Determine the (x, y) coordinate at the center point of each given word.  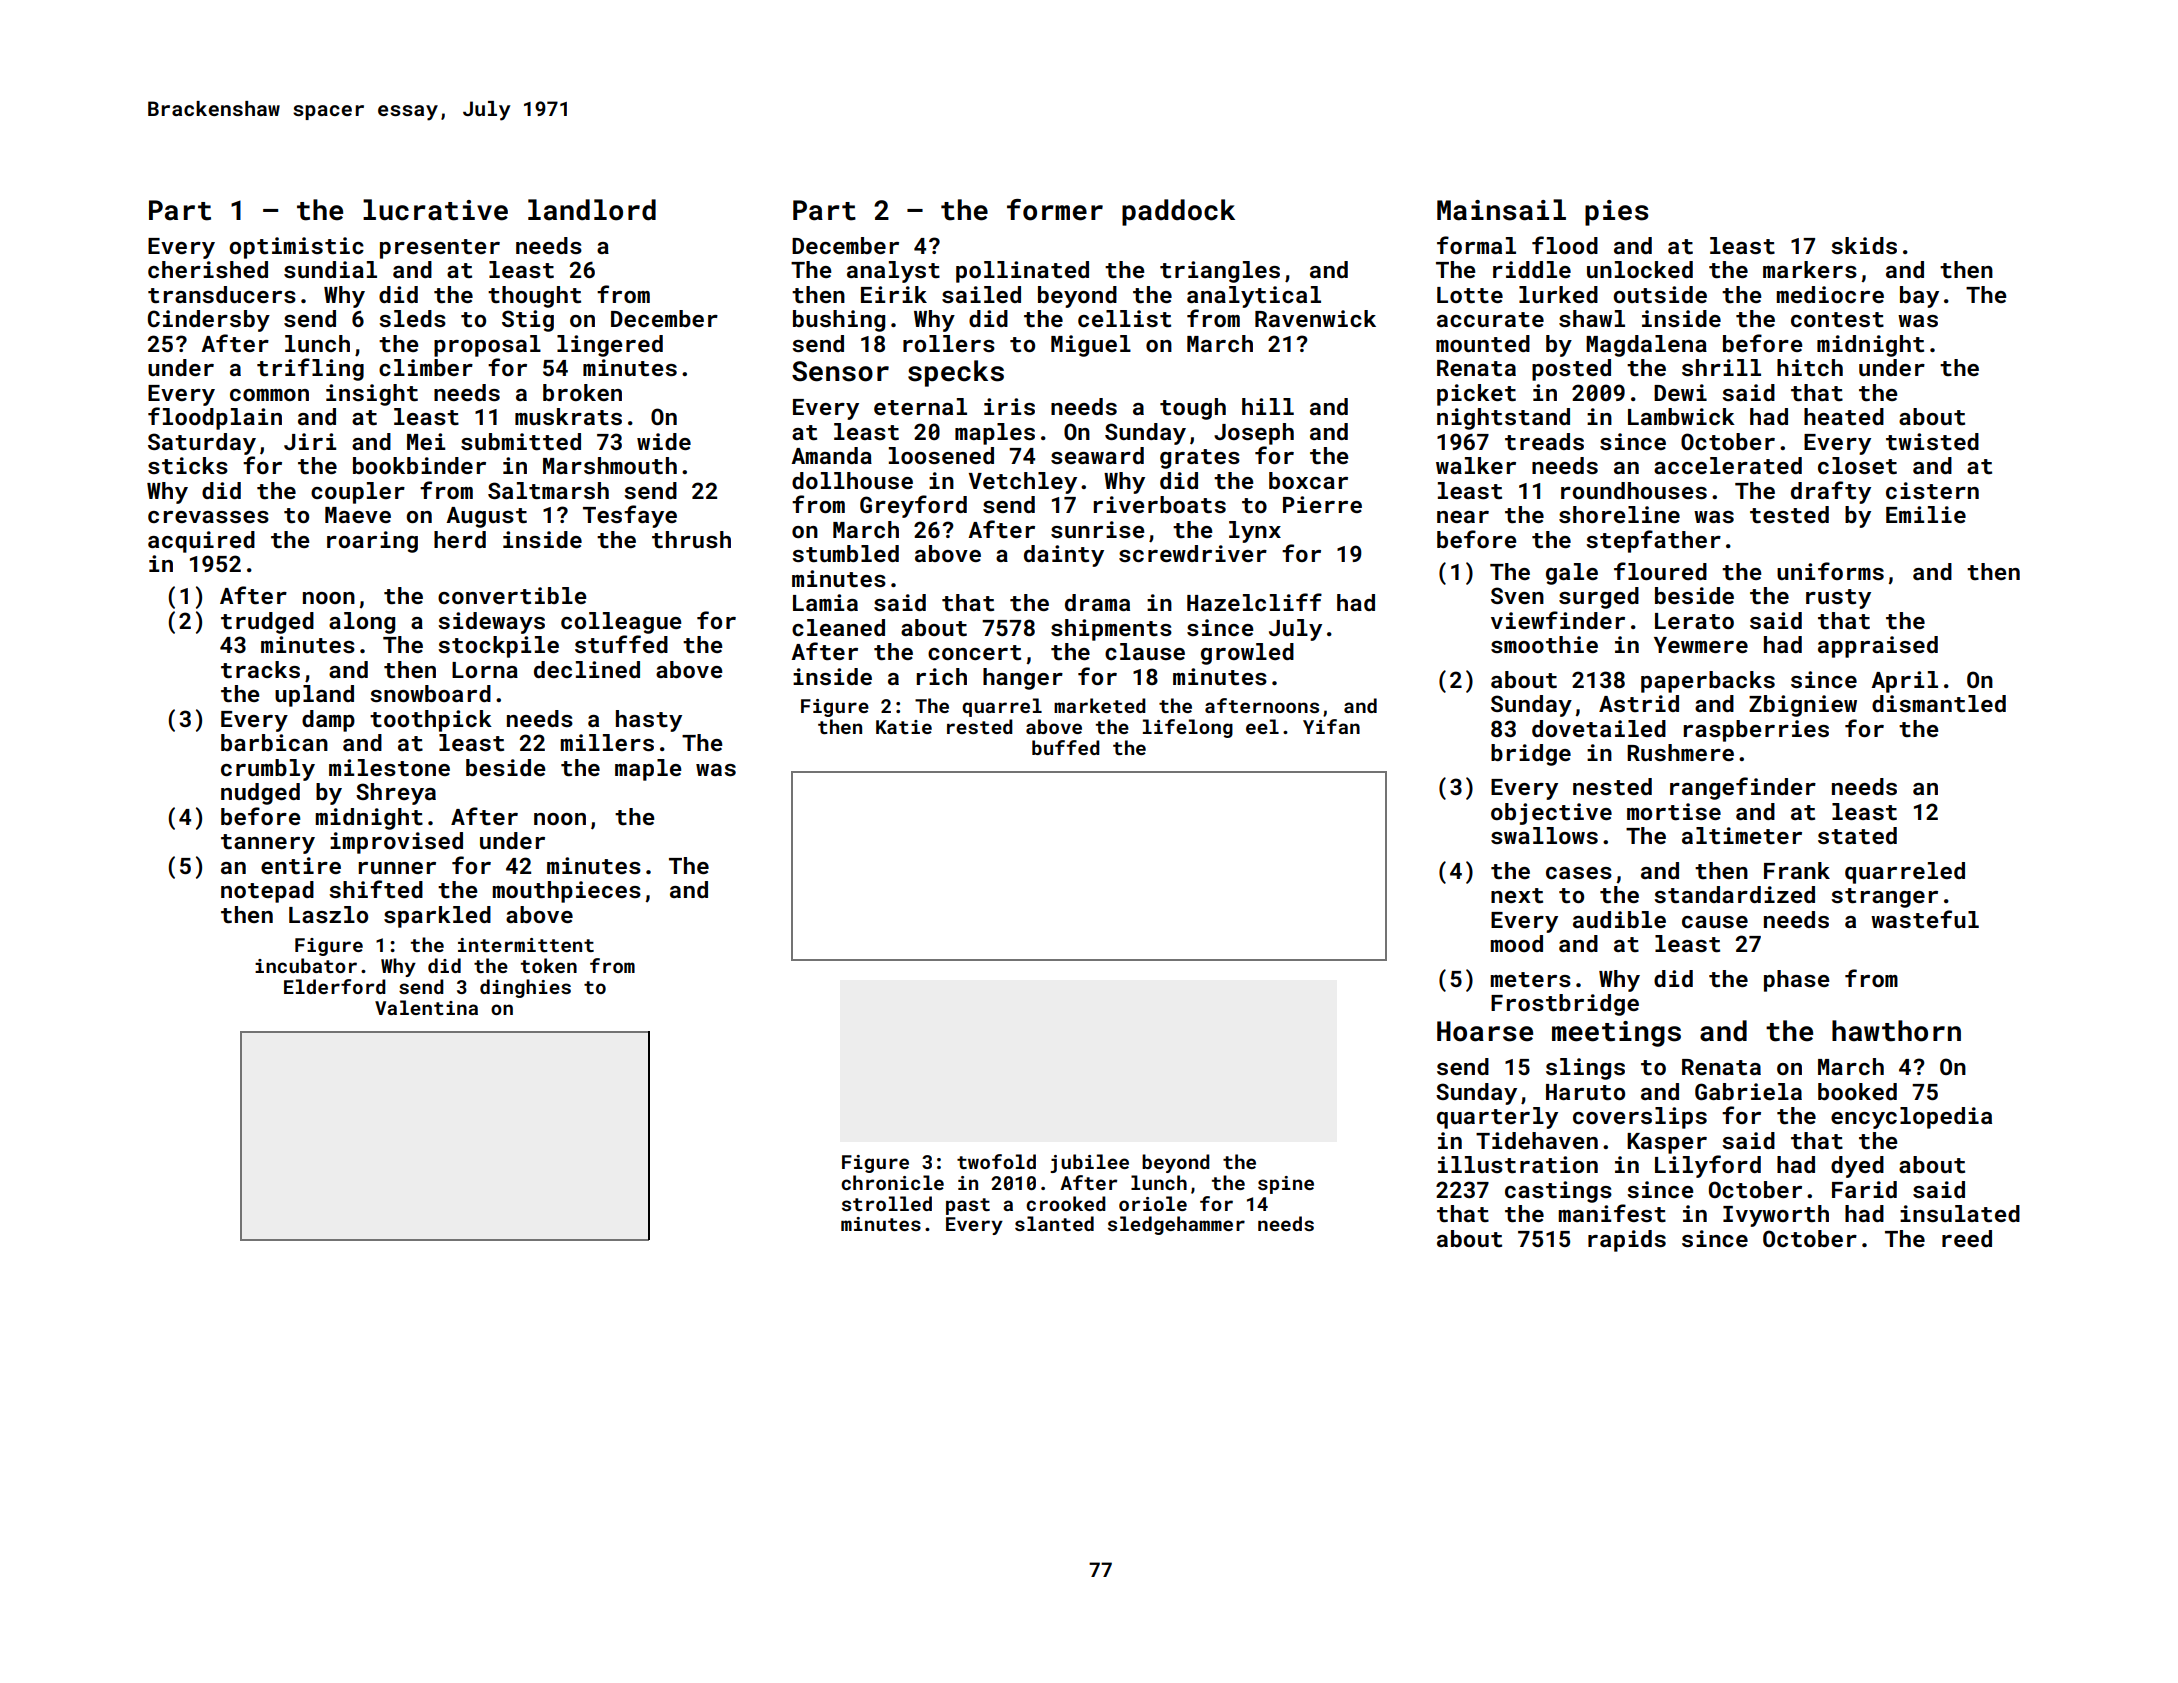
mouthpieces (566, 892)
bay (1919, 297)
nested (1612, 786)
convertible (512, 595)
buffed (1066, 747)
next (1517, 895)
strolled (887, 1203)
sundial (330, 269)
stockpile (498, 647)
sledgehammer (1176, 1225)
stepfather (1653, 541)
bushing (839, 321)
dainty (1064, 556)
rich (942, 676)
